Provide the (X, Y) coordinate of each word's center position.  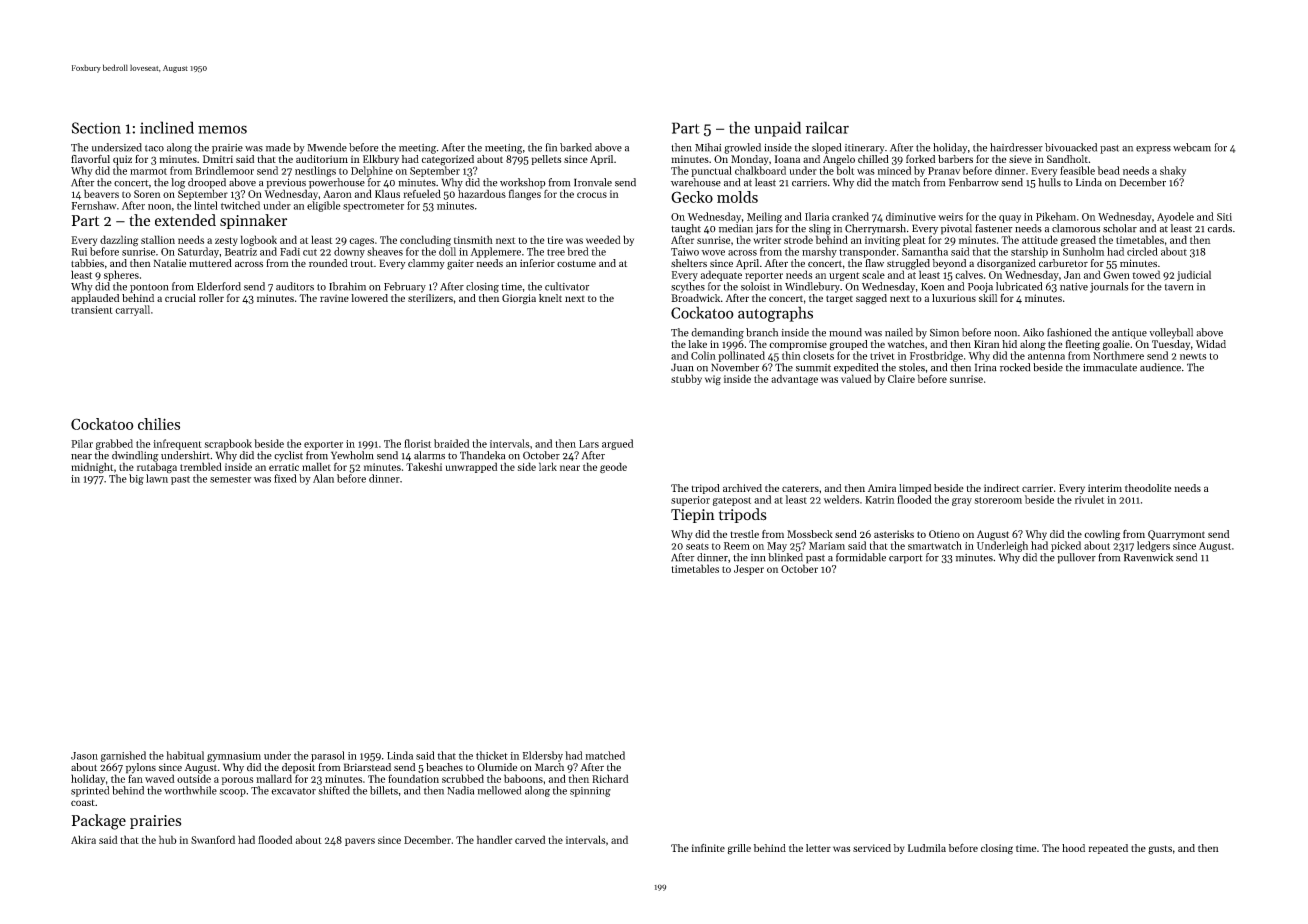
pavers (360, 842)
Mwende (327, 147)
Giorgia (519, 299)
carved (530, 839)
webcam (1192, 147)
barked (576, 147)
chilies (159, 424)
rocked (1015, 367)
